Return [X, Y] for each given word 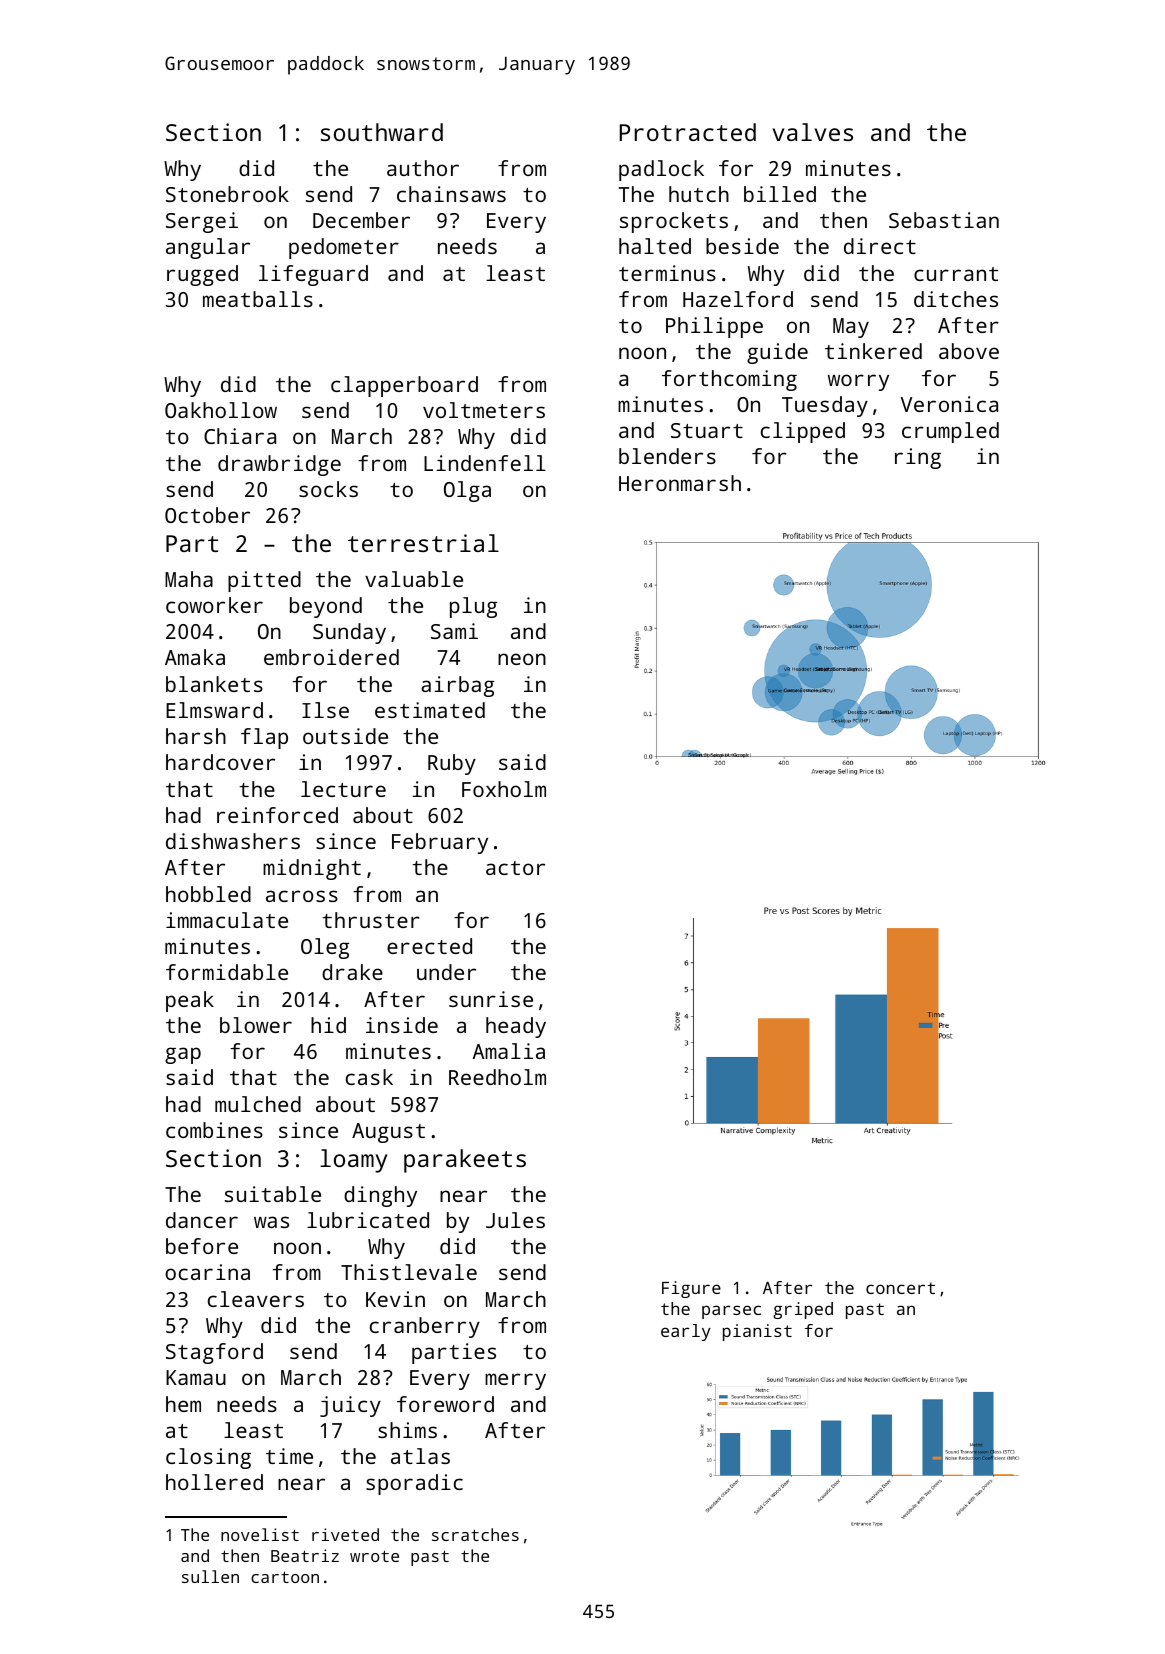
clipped [803, 432]
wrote [374, 1556]
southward [382, 132]
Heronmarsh [680, 483]
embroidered [331, 657]
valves [813, 132]
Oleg [325, 948]
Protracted [688, 132]
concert [900, 1288]
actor [515, 868]
